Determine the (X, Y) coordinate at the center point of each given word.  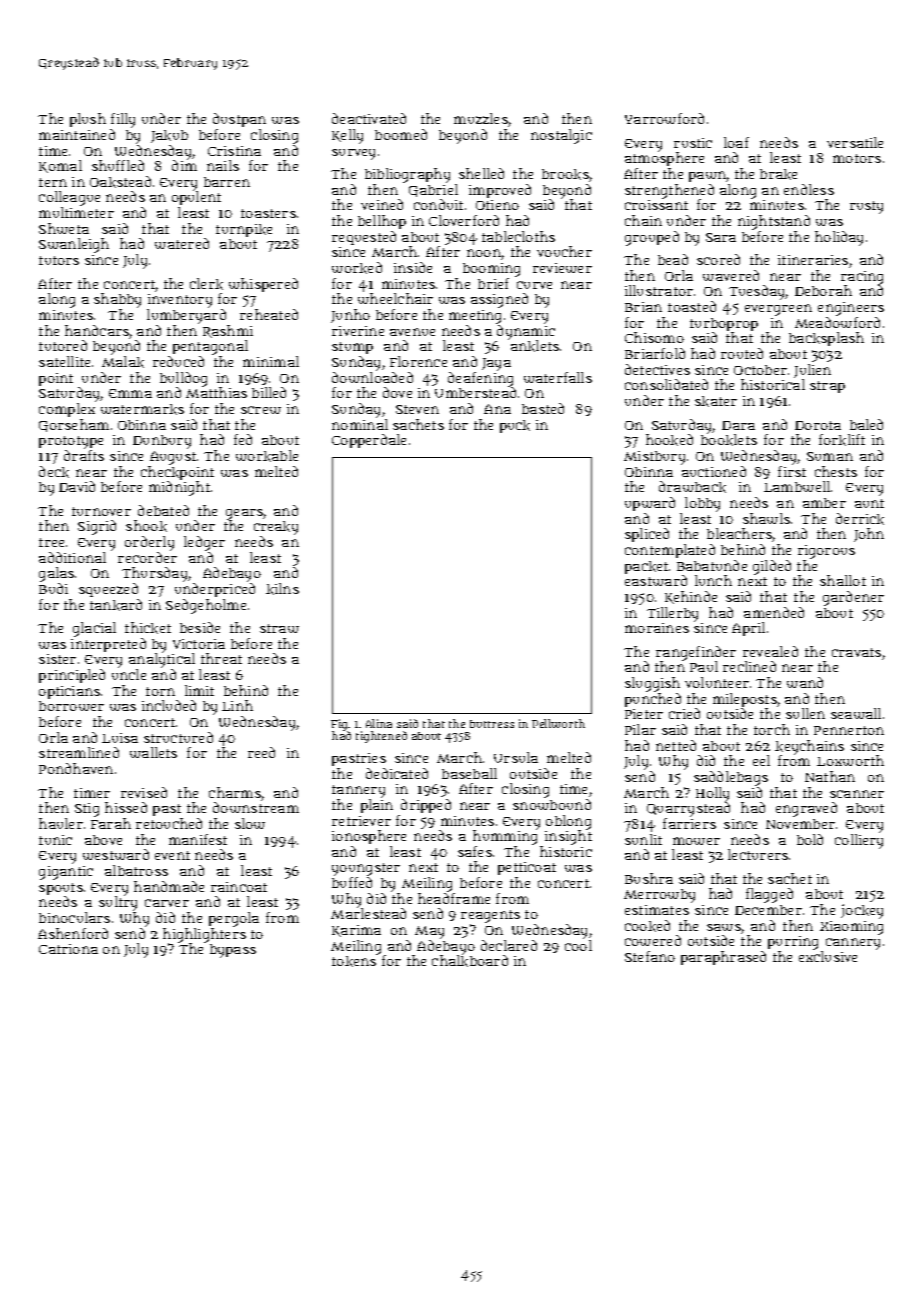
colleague (69, 198)
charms (235, 792)
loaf (736, 142)
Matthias (216, 392)
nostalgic (561, 136)
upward (650, 504)
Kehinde (691, 597)
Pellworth (558, 723)
